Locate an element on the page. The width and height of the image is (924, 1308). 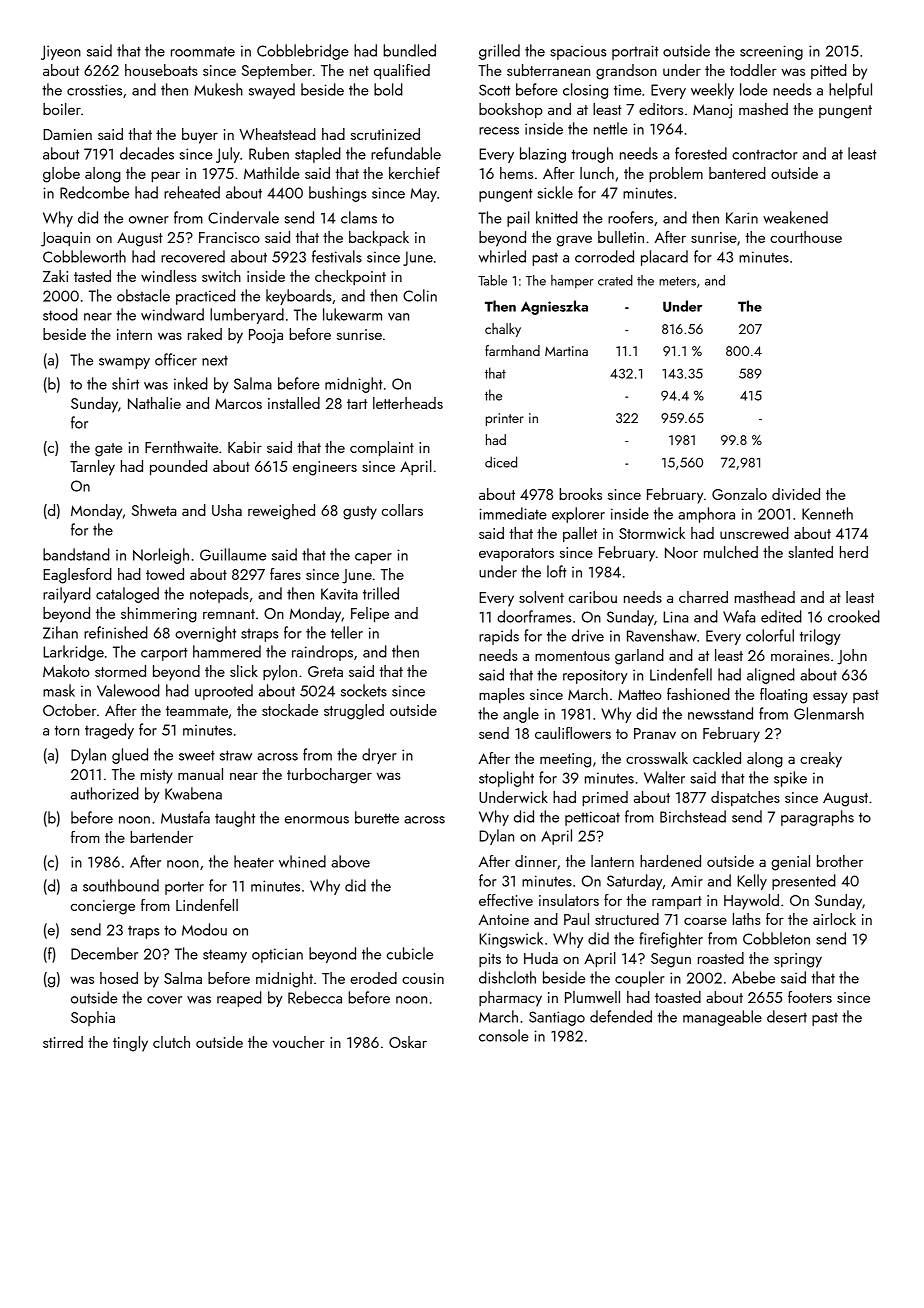
Jiyeon is located at coordinates (61, 52).
